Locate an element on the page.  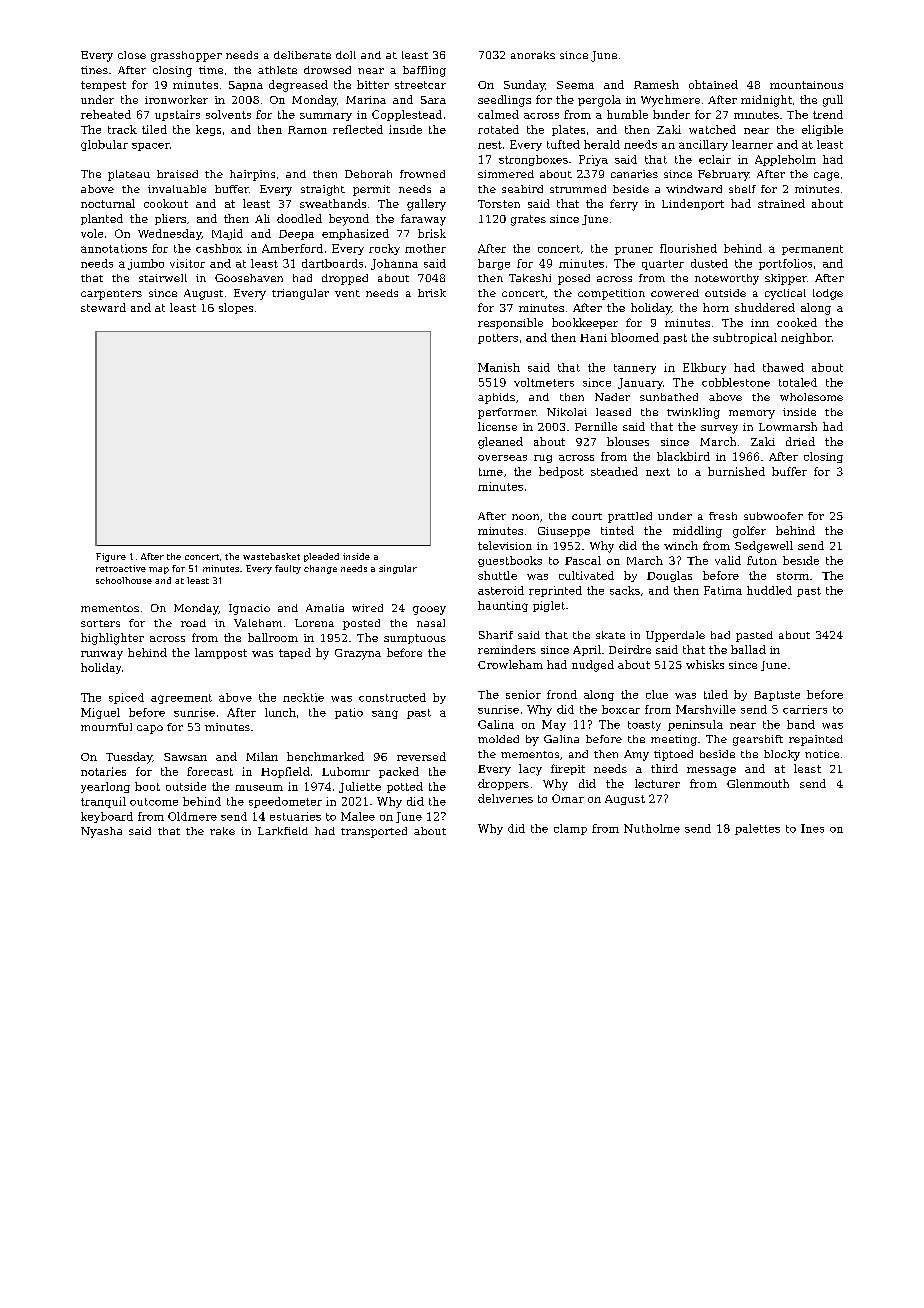
map is located at coordinates (159, 570).
